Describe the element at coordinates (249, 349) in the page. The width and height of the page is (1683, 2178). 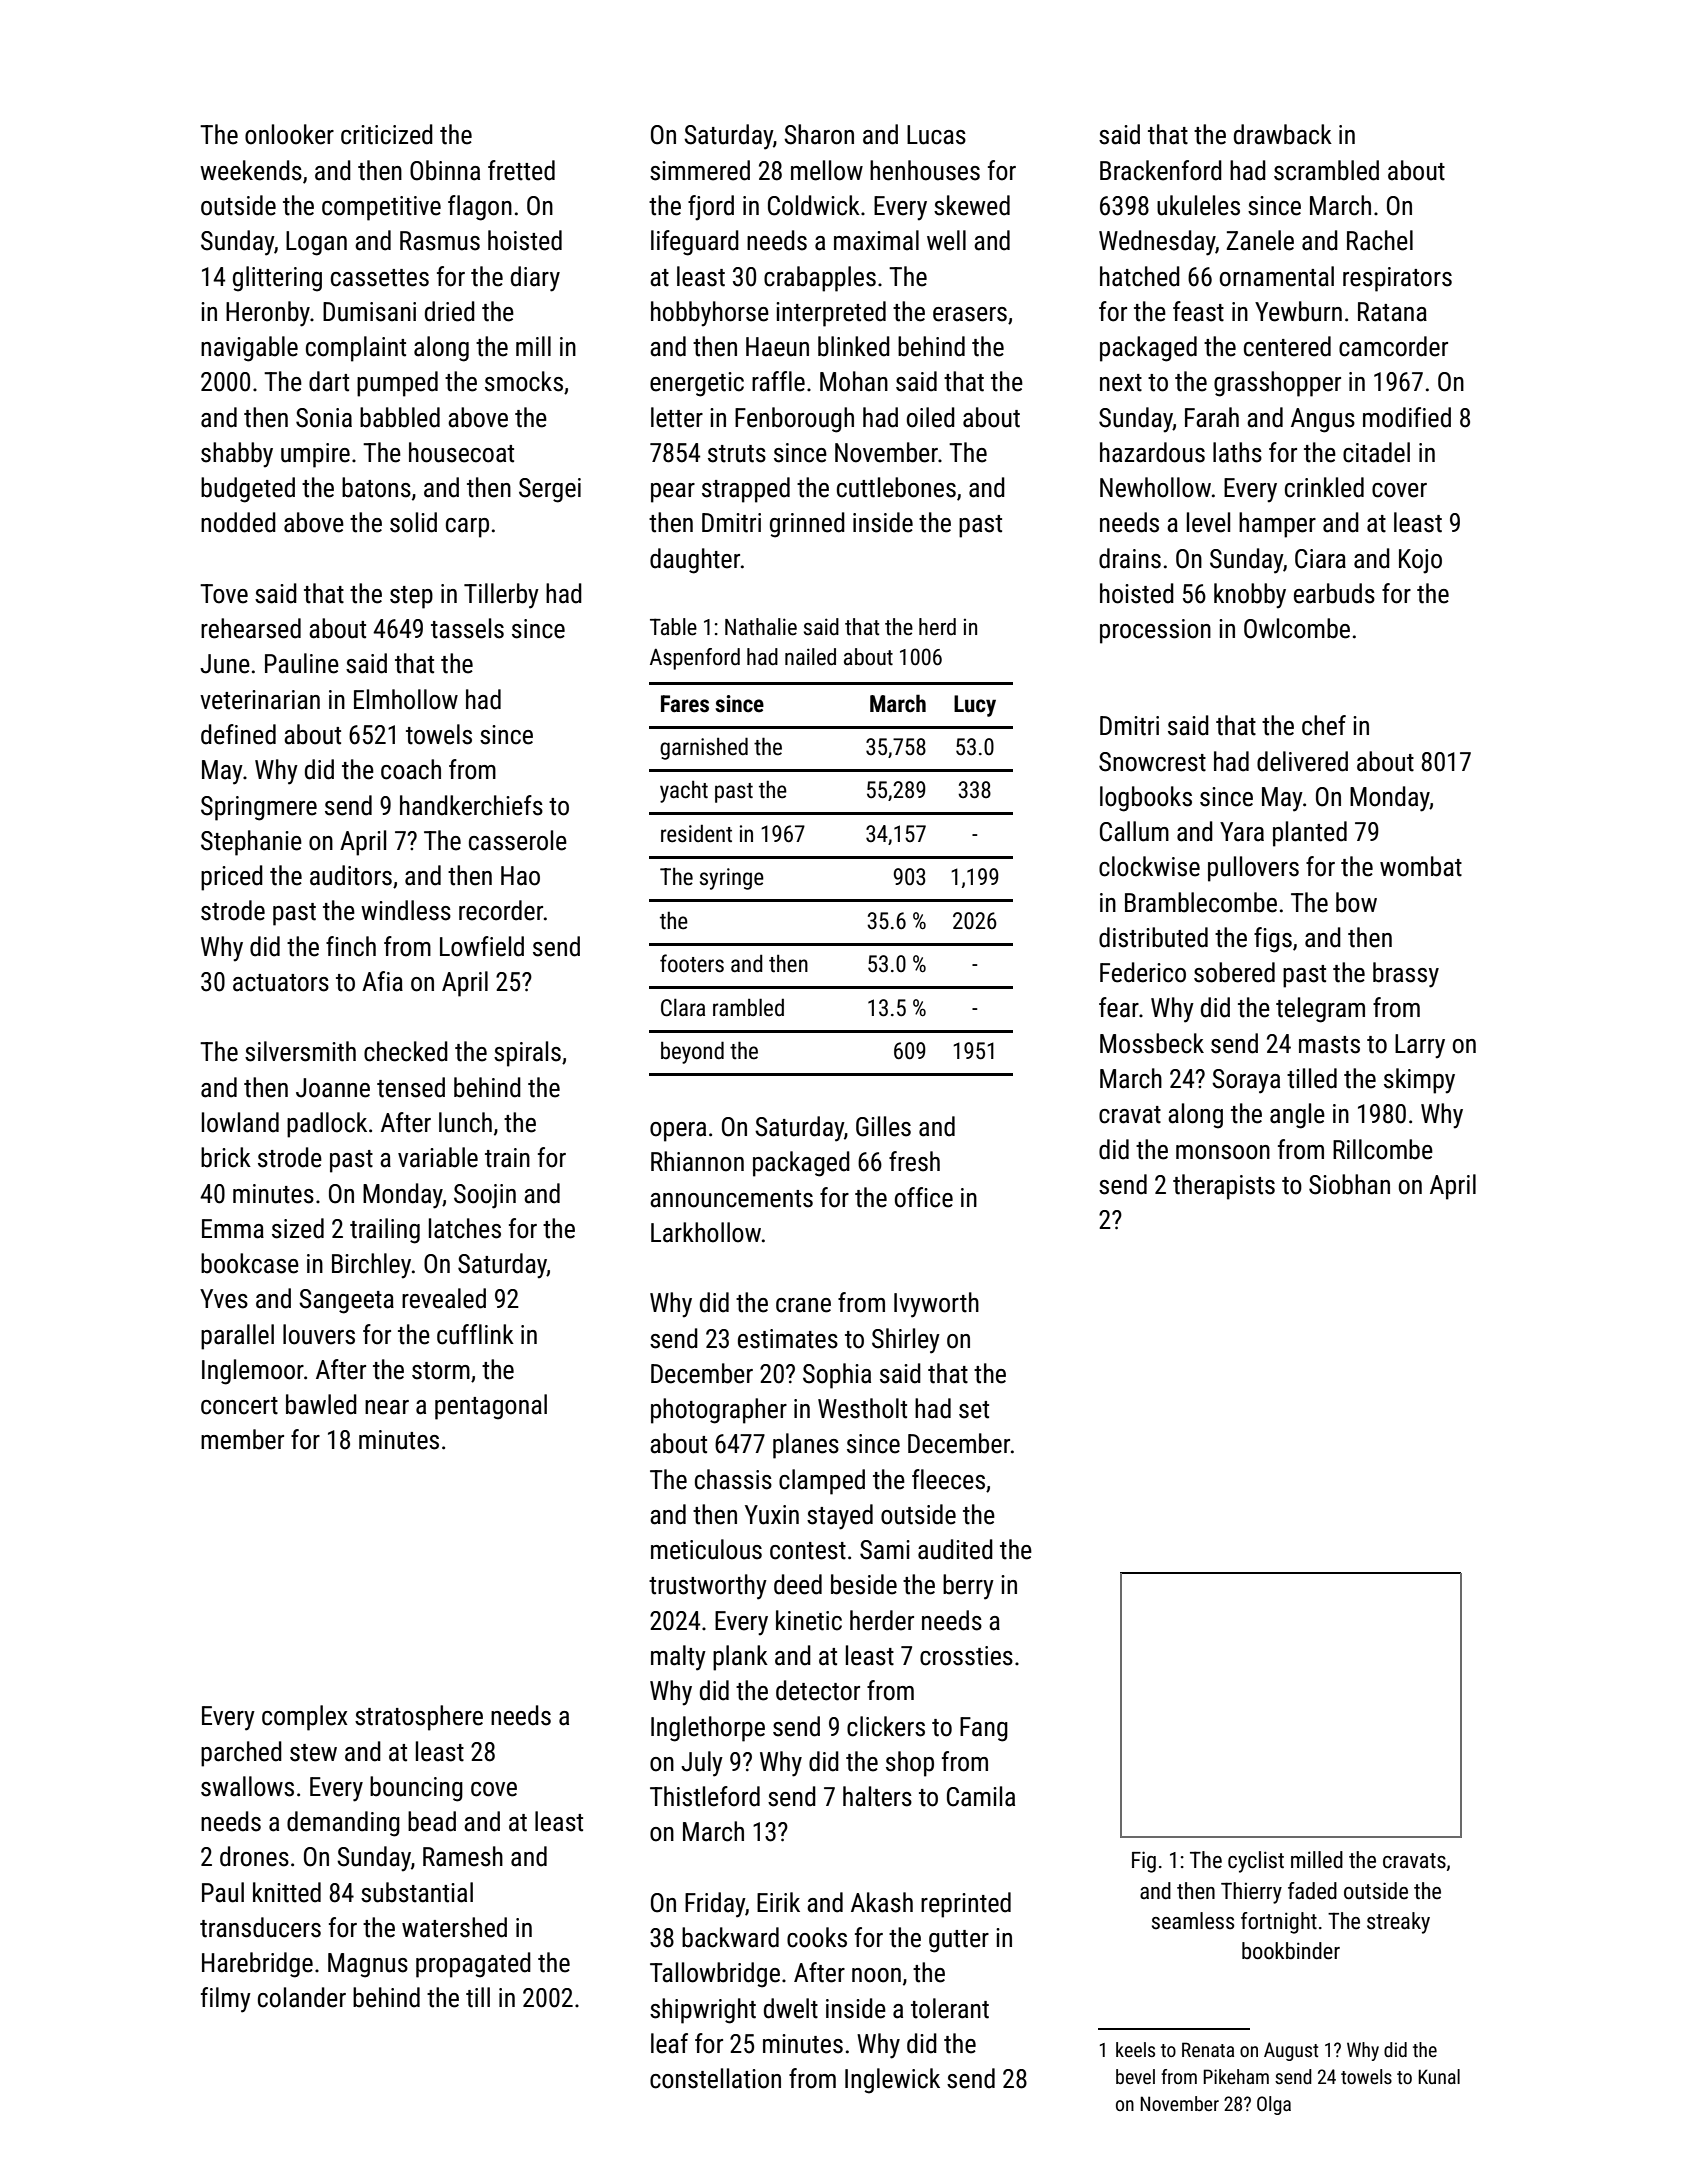
I see `navigable` at that location.
